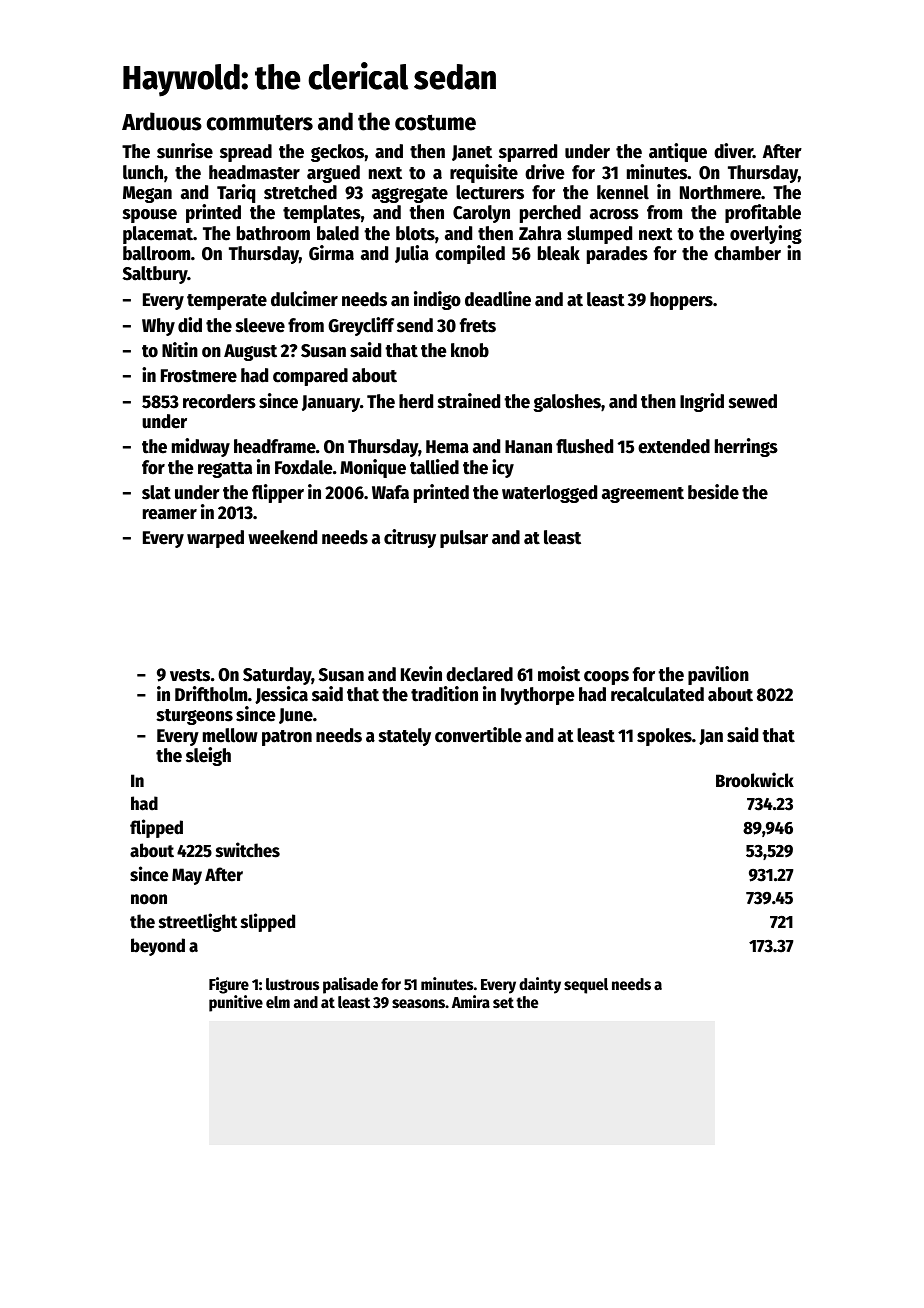 The height and width of the page is (1308, 924). I want to click on seasons, so click(418, 1004).
